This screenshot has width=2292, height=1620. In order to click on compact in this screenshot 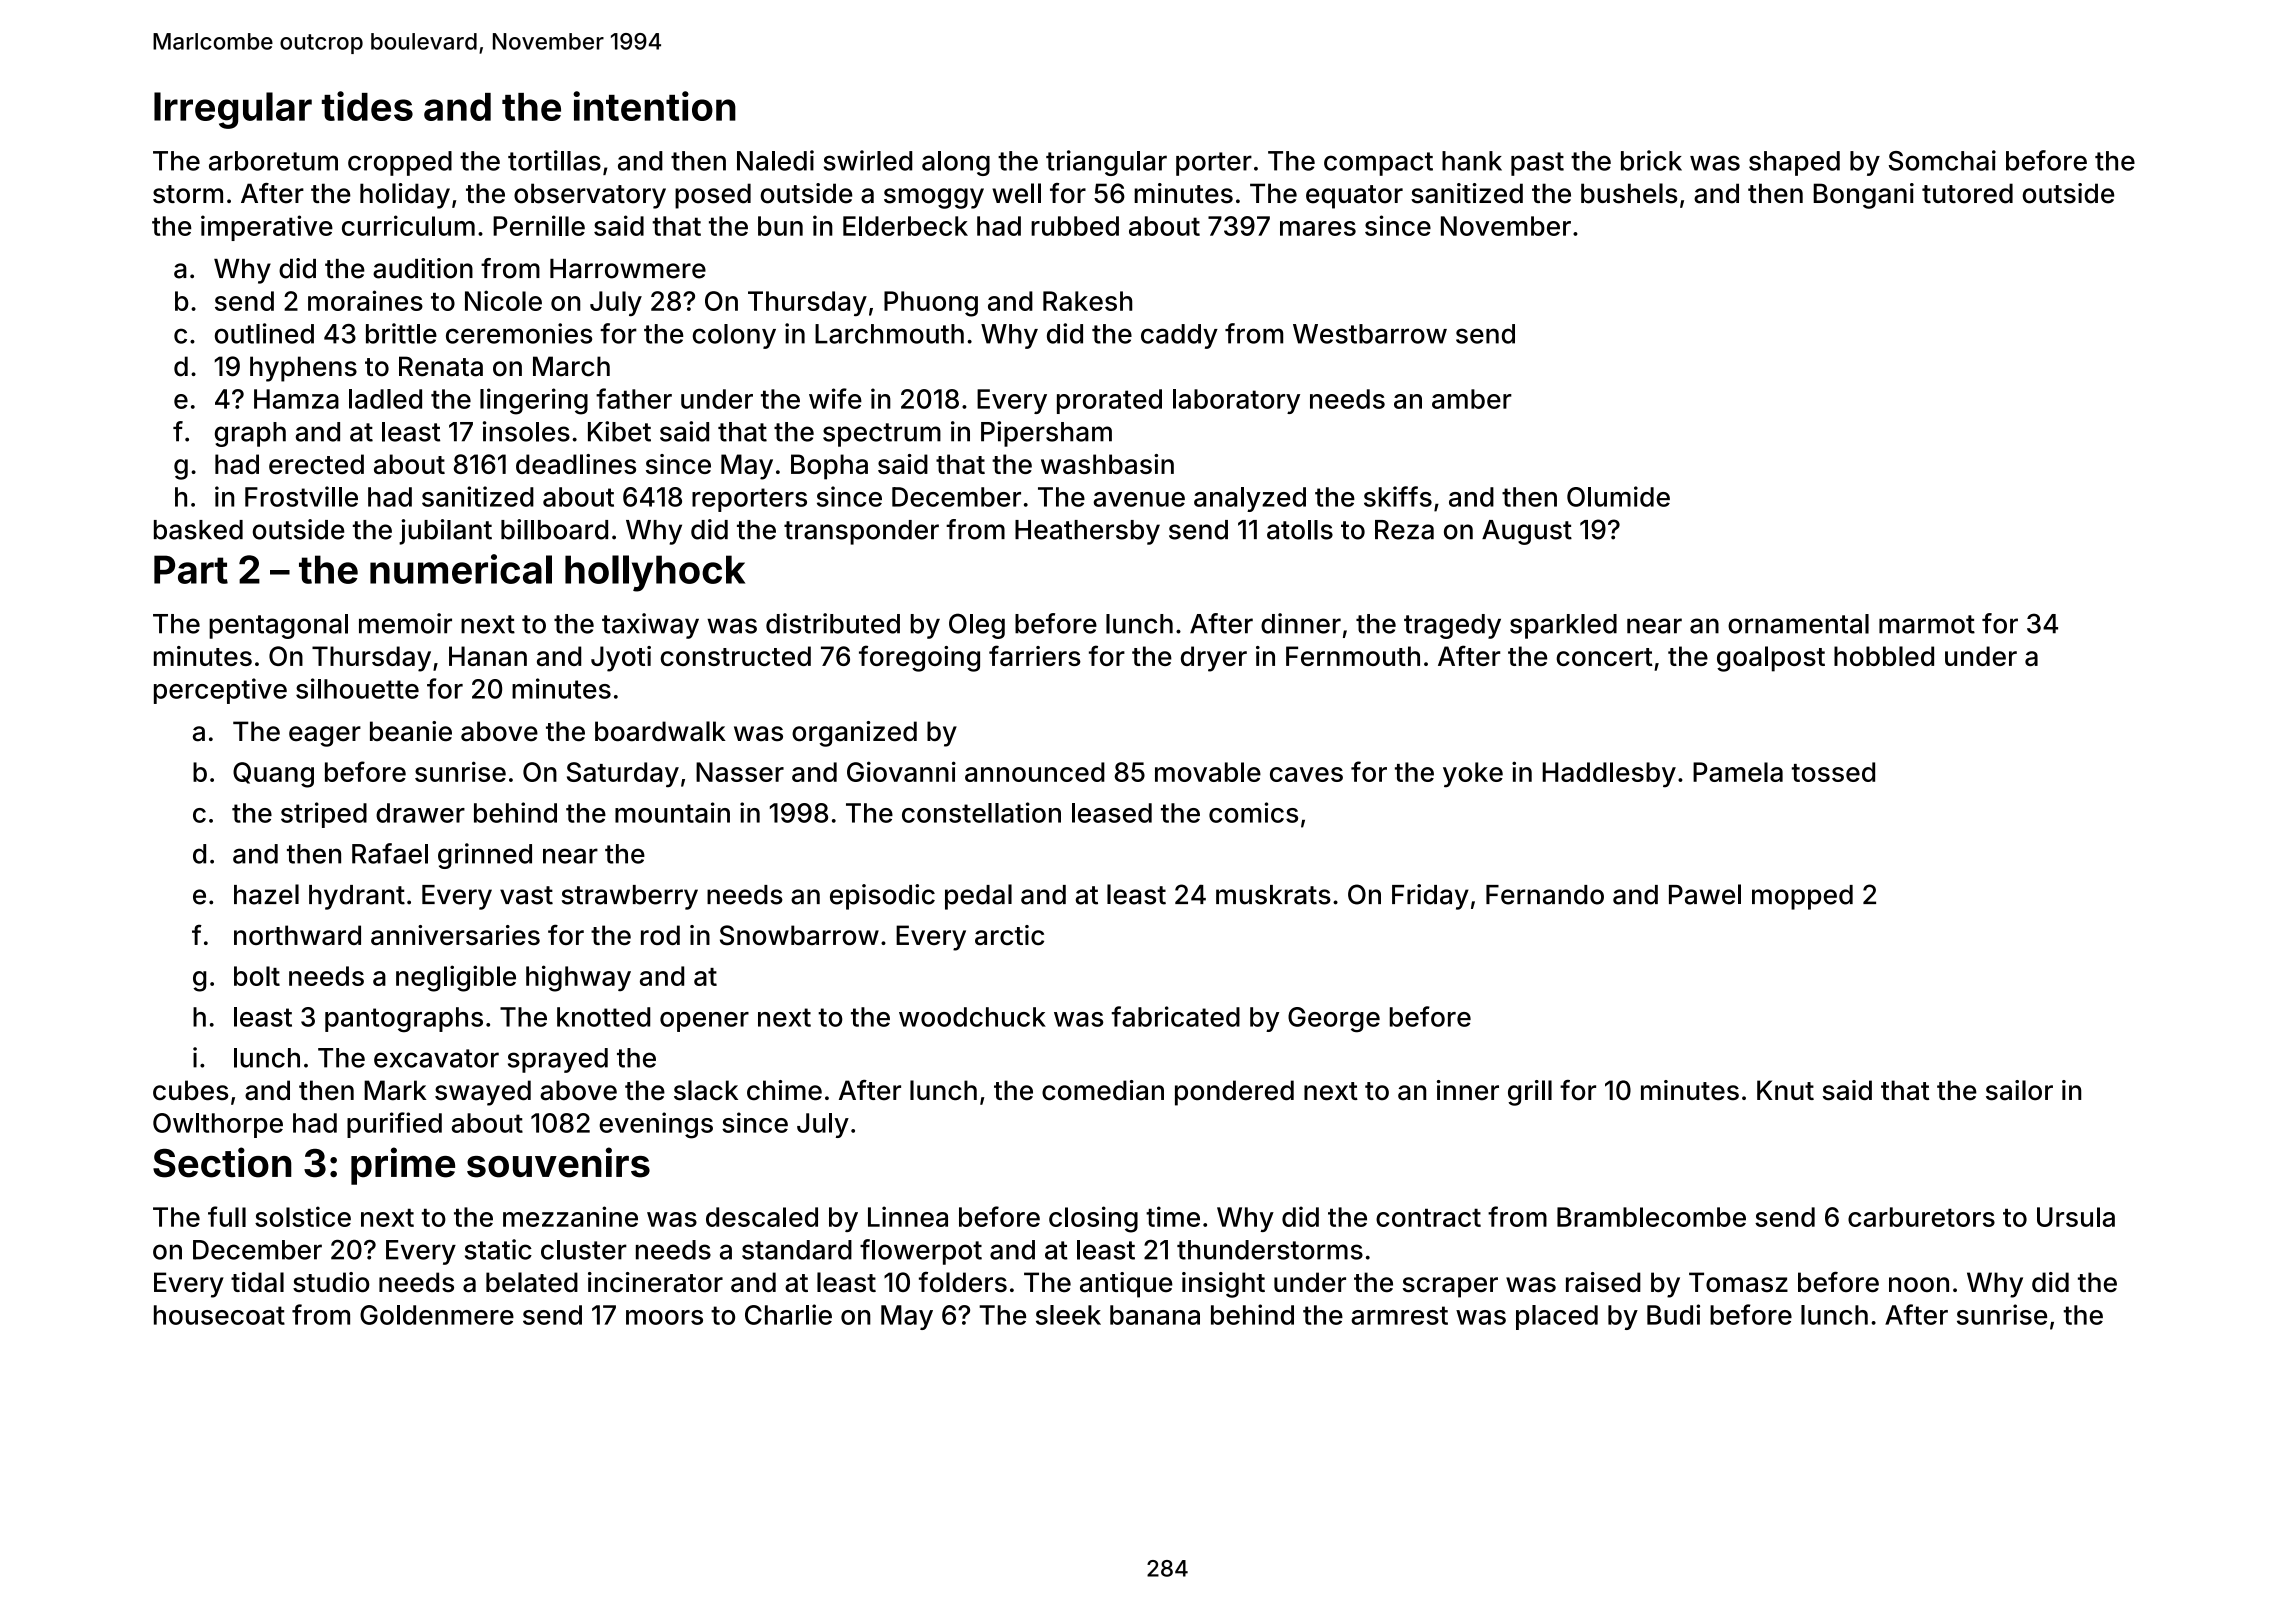, I will do `click(1378, 164)`.
